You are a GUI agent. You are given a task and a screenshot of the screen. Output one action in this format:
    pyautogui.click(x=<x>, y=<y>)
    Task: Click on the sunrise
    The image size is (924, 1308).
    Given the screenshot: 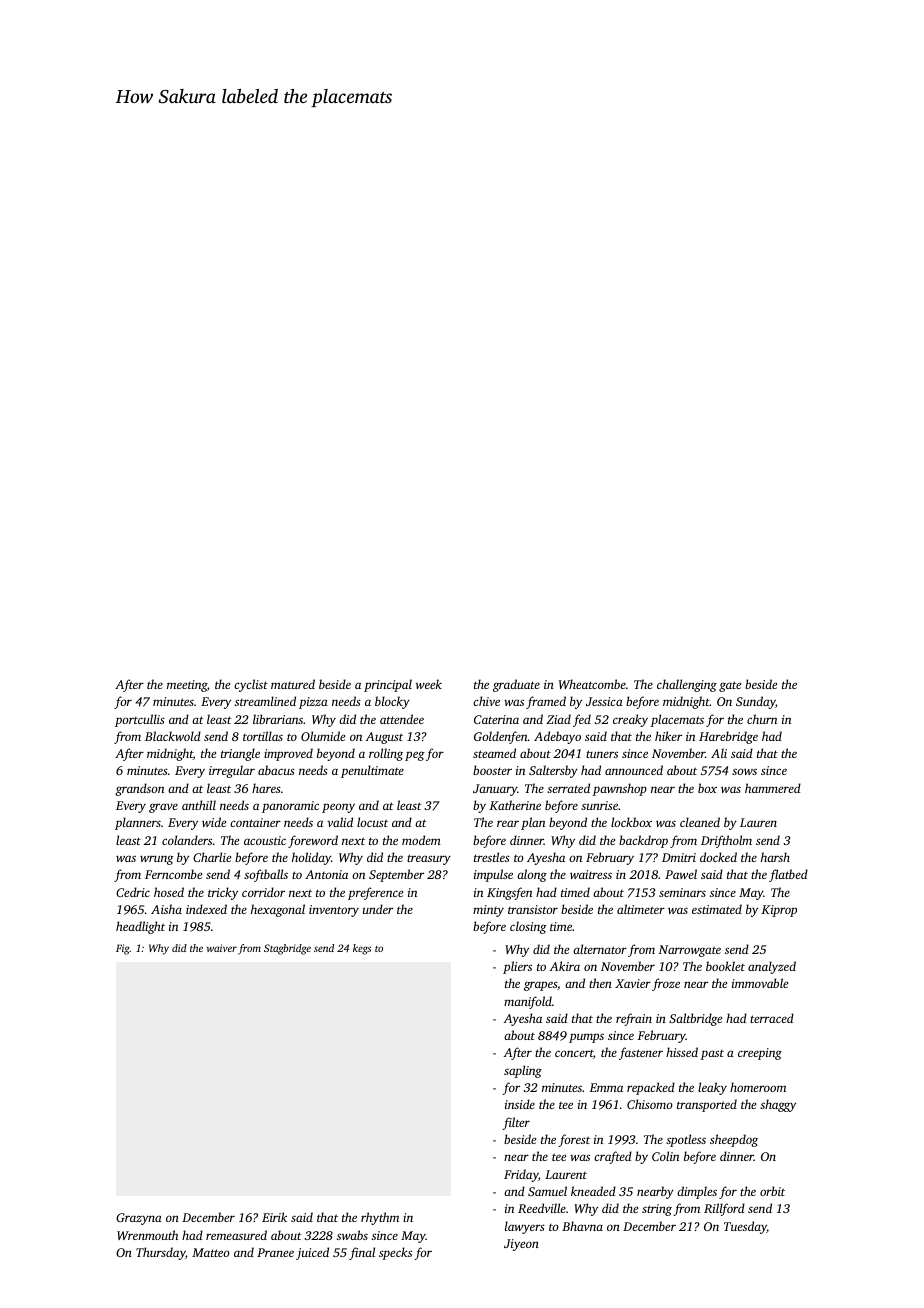 What is the action you would take?
    pyautogui.click(x=599, y=805)
